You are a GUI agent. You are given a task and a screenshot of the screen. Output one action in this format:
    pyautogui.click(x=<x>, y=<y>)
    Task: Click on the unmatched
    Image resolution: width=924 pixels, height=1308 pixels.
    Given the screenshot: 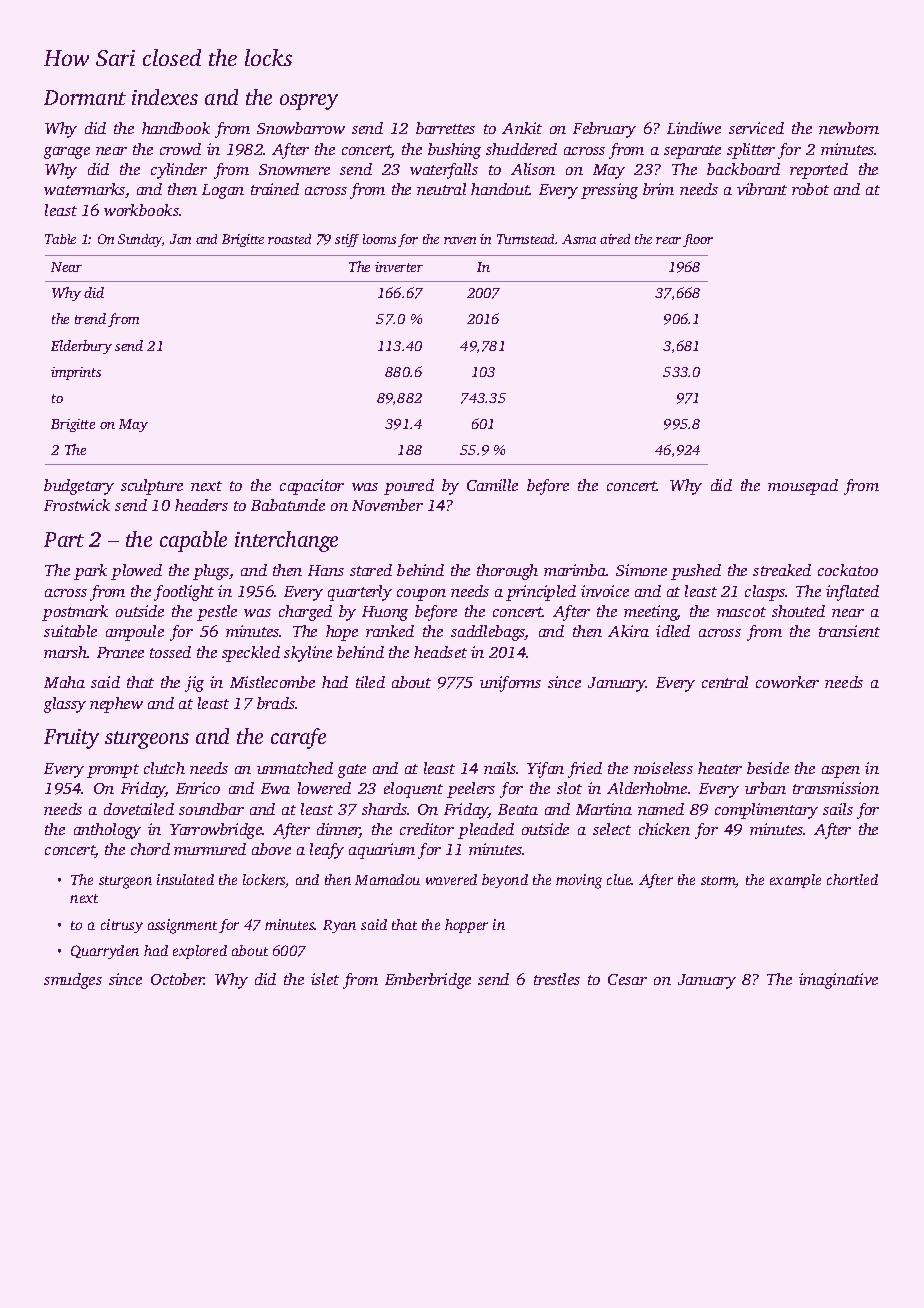 What is the action you would take?
    pyautogui.click(x=295, y=768)
